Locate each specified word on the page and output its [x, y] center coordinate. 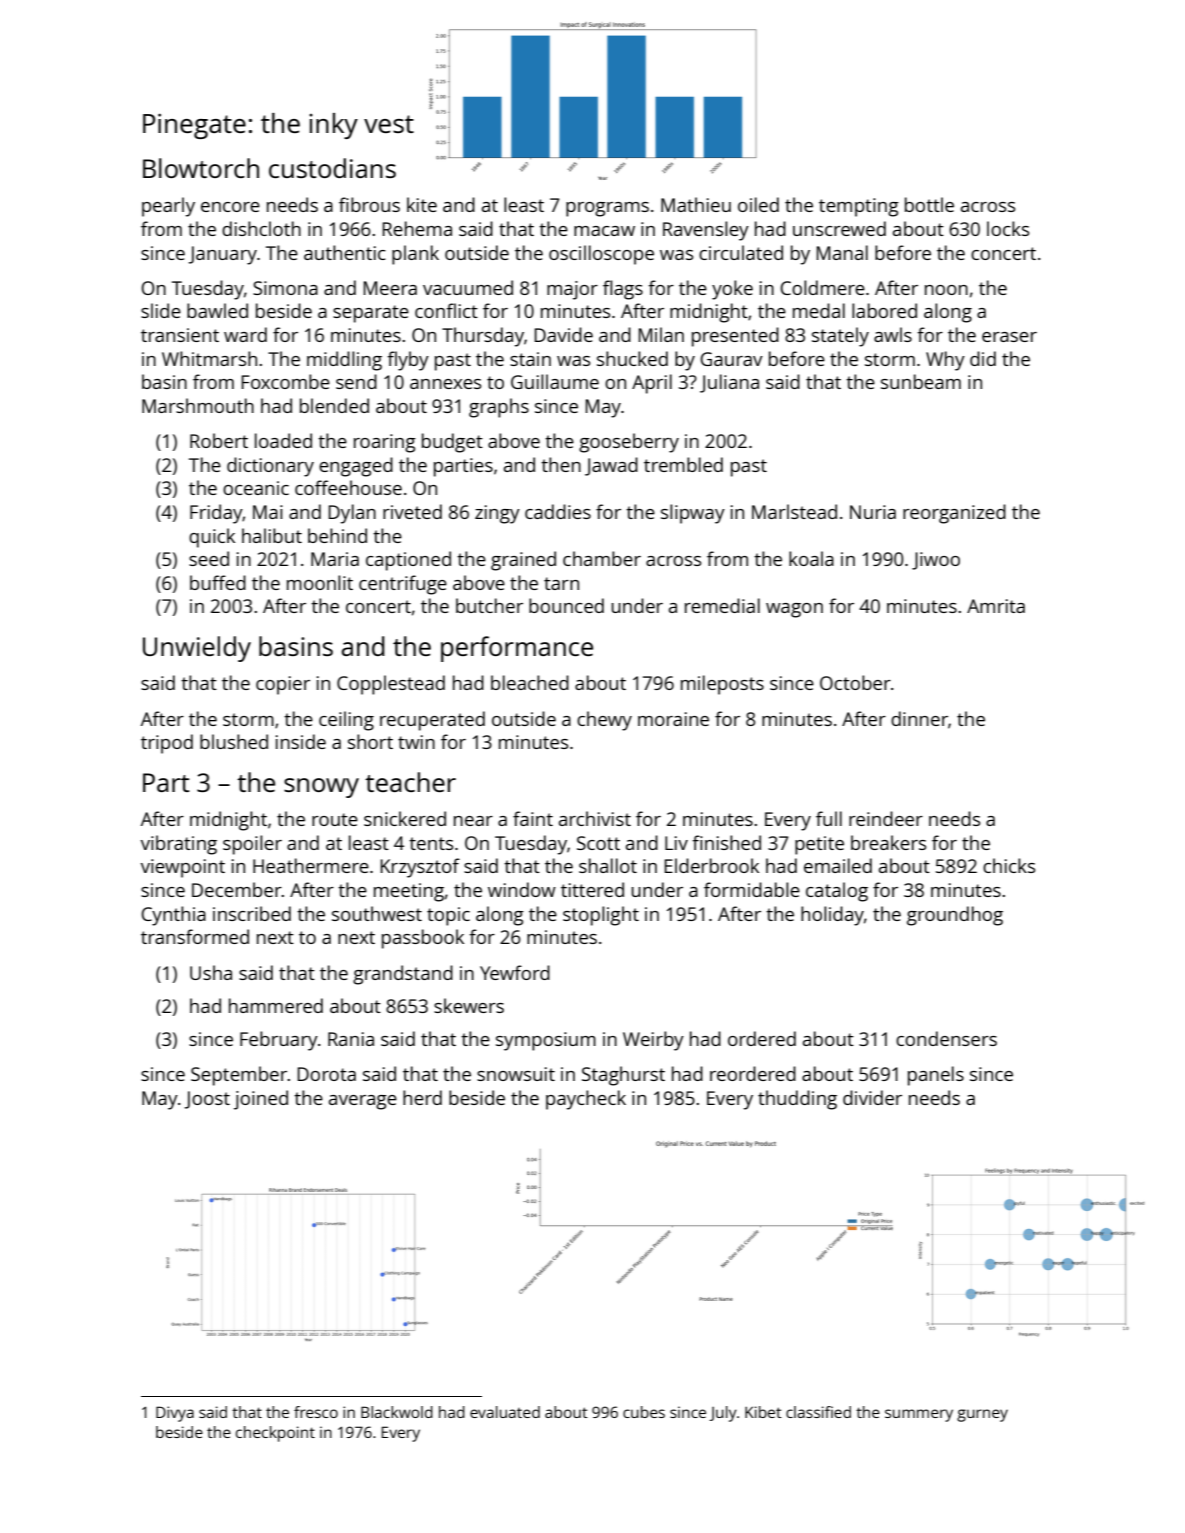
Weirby [653, 1041]
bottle [929, 204]
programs [607, 209]
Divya [175, 1414]
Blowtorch [201, 168]
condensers [946, 1038]
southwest [377, 913]
